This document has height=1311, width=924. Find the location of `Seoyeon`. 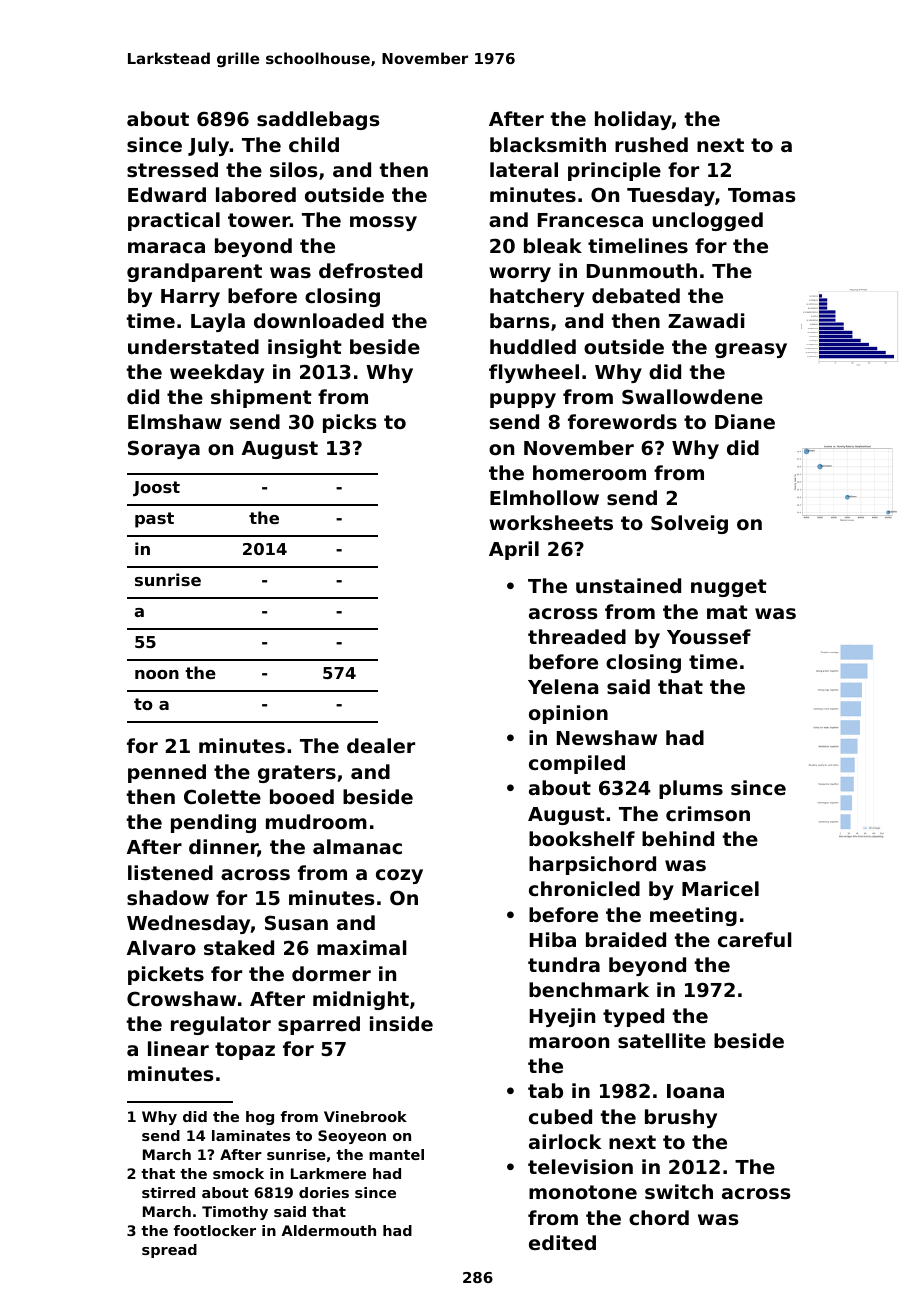

Seoyeon is located at coordinates (352, 1137).
